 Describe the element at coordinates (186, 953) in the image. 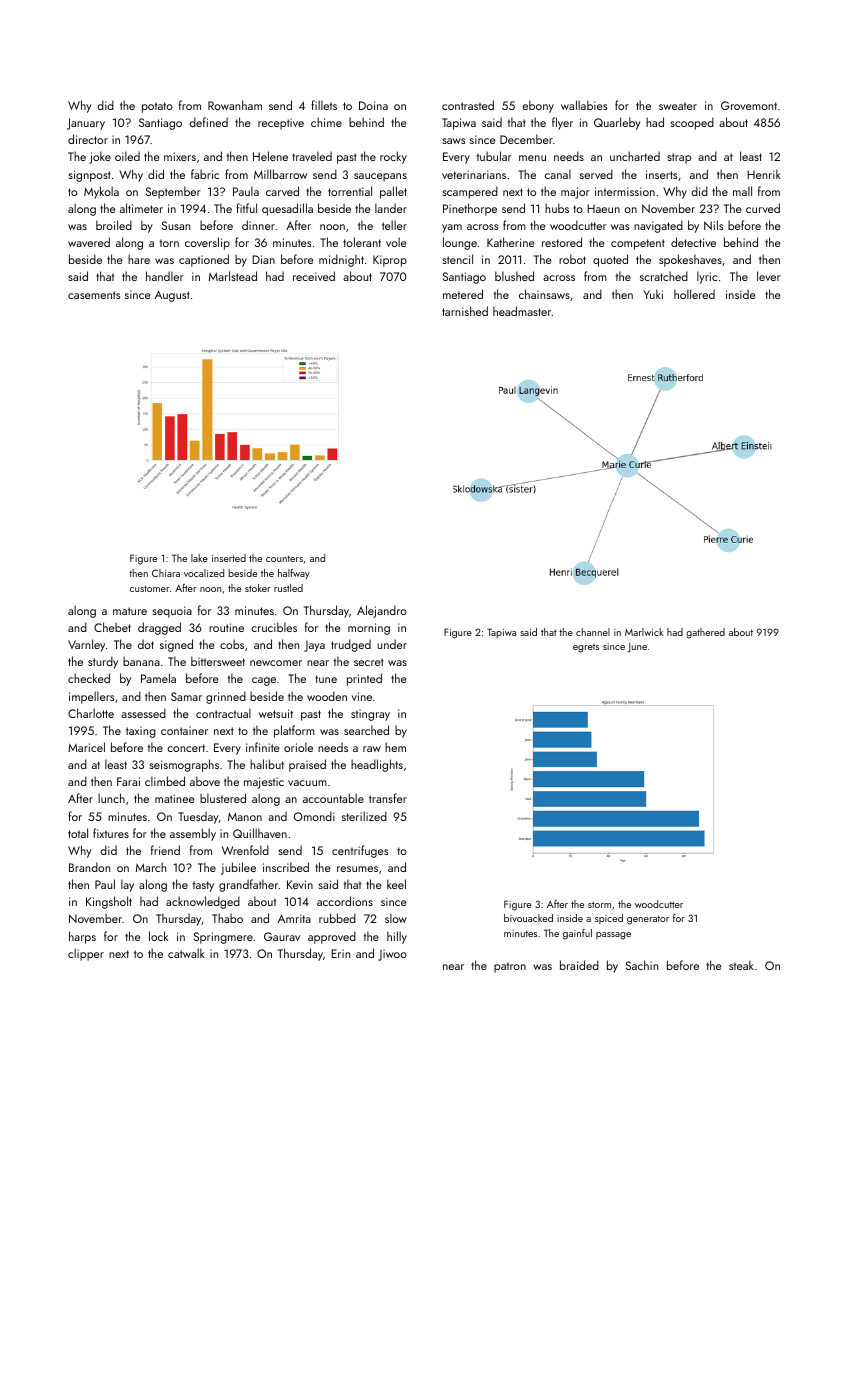

I see `catwalk` at that location.
